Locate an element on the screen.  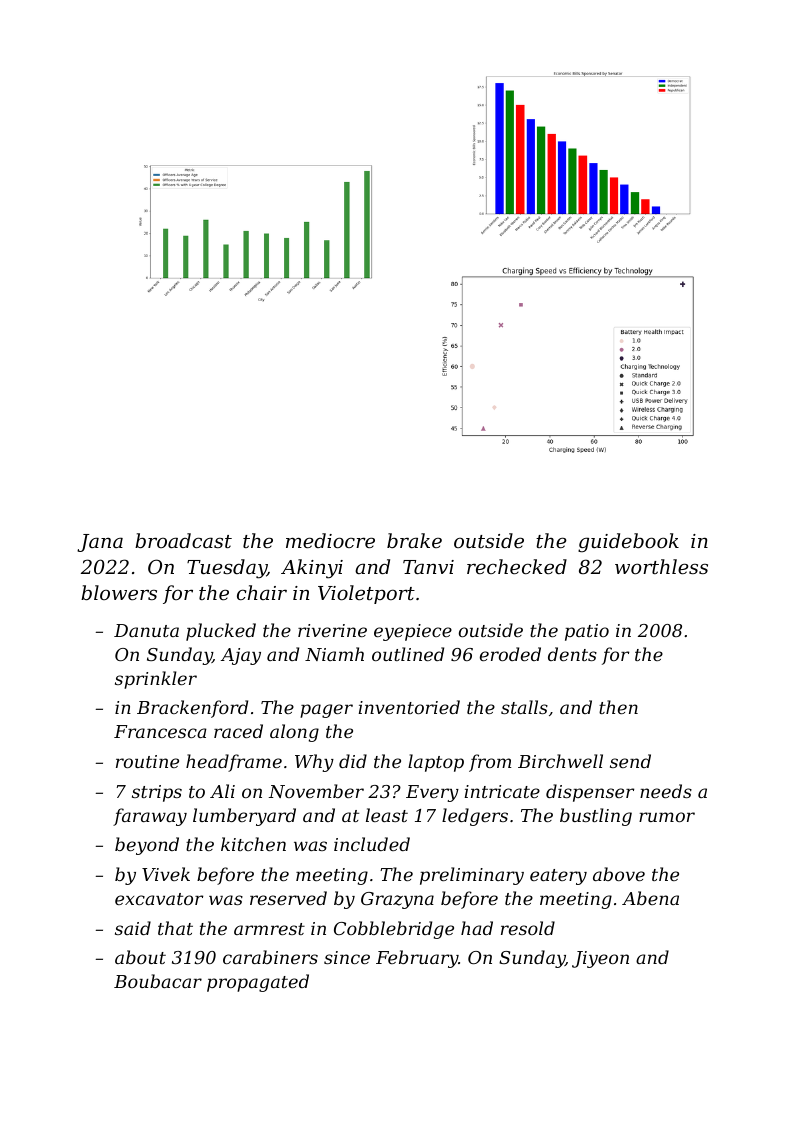
brake is located at coordinates (414, 540).
